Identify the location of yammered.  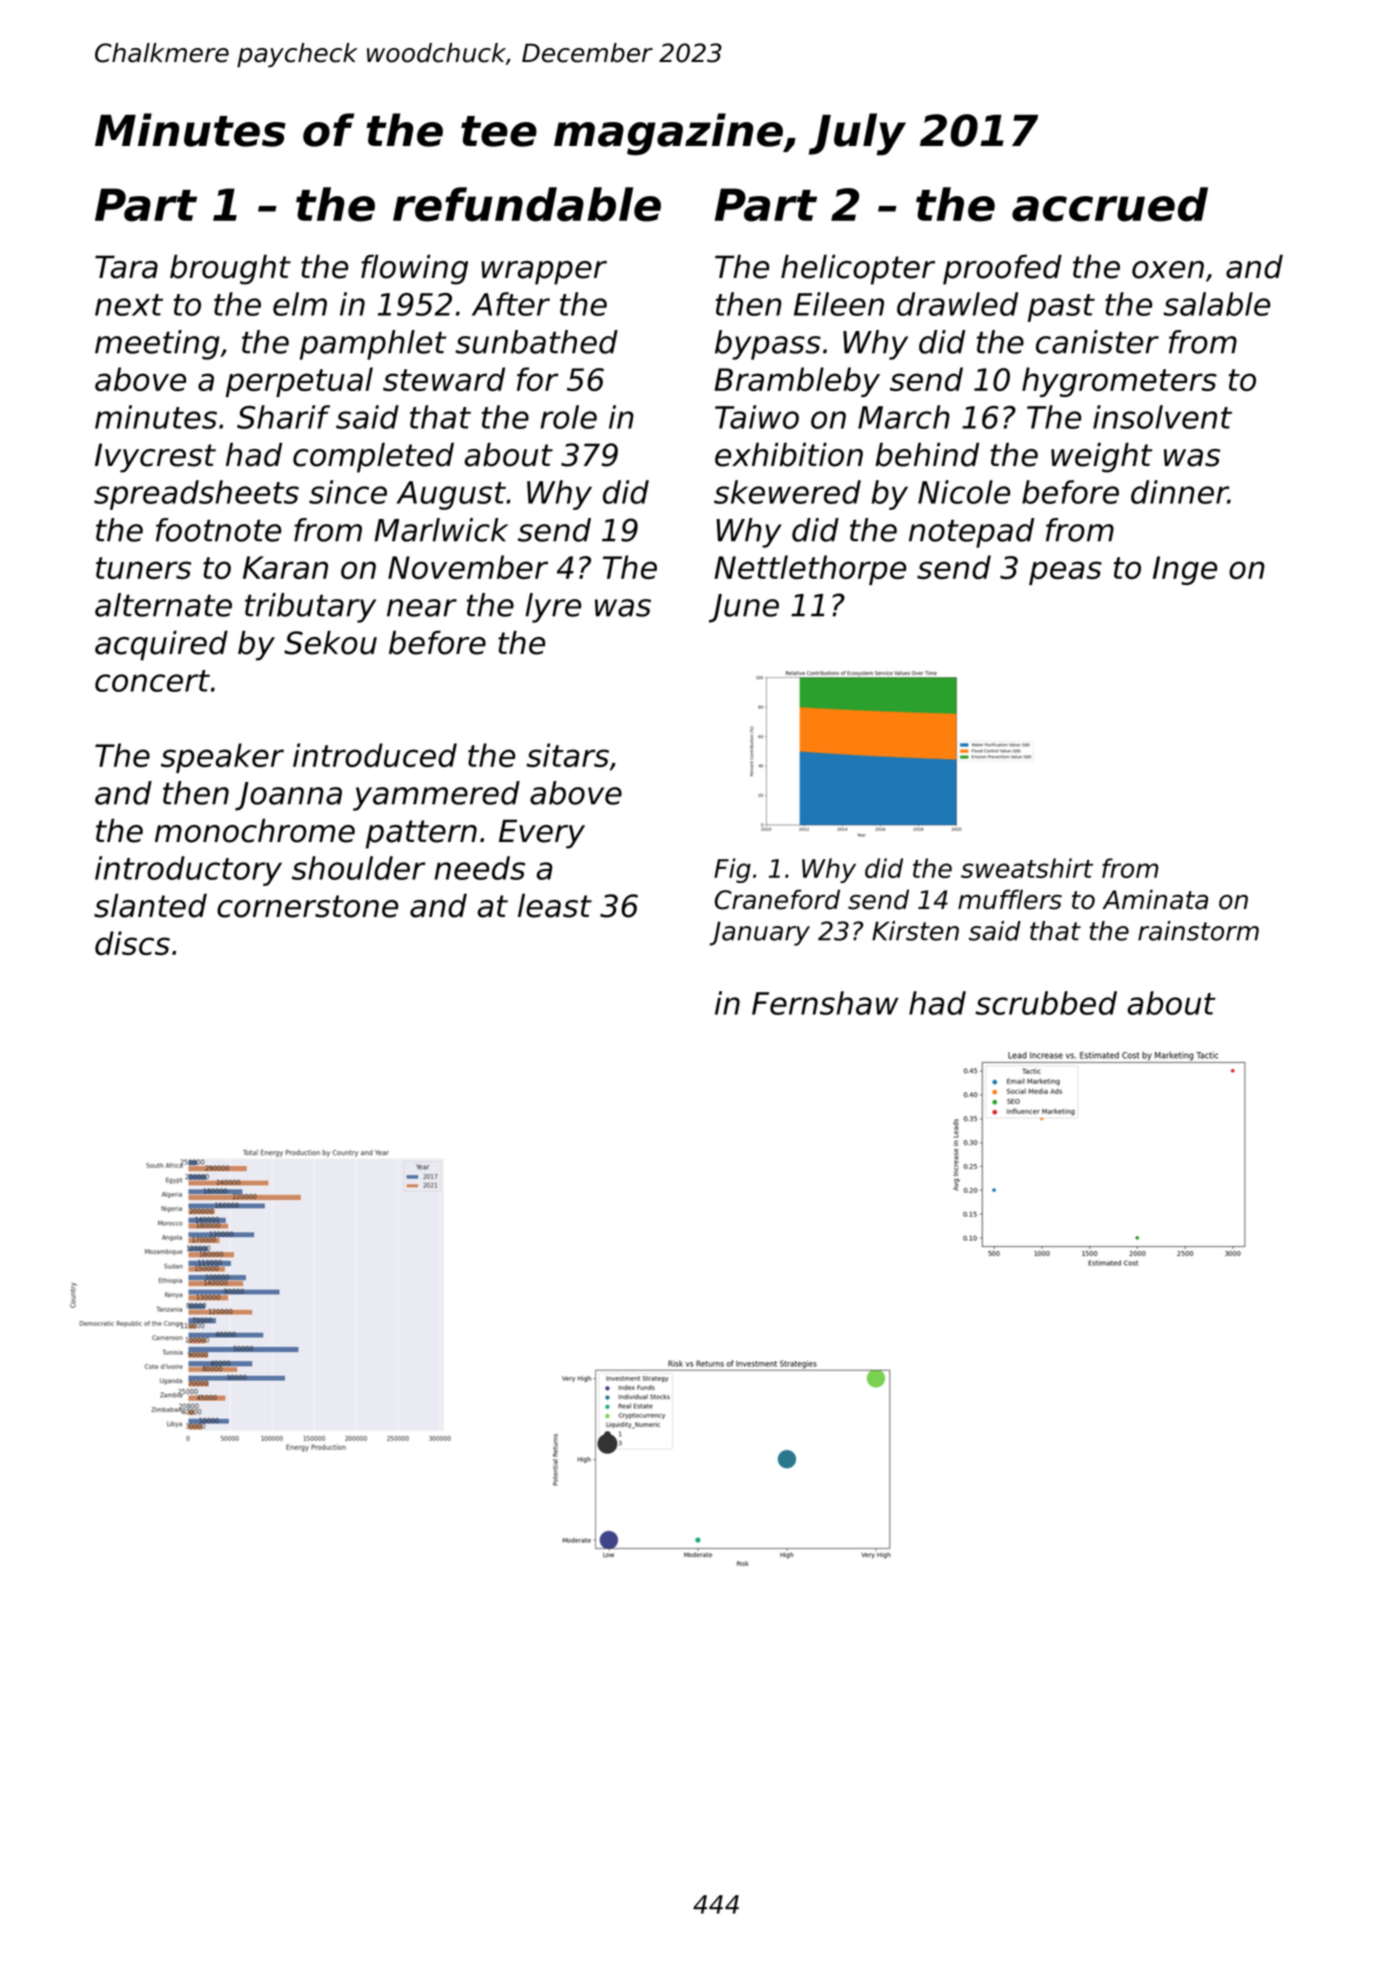
(436, 796).
